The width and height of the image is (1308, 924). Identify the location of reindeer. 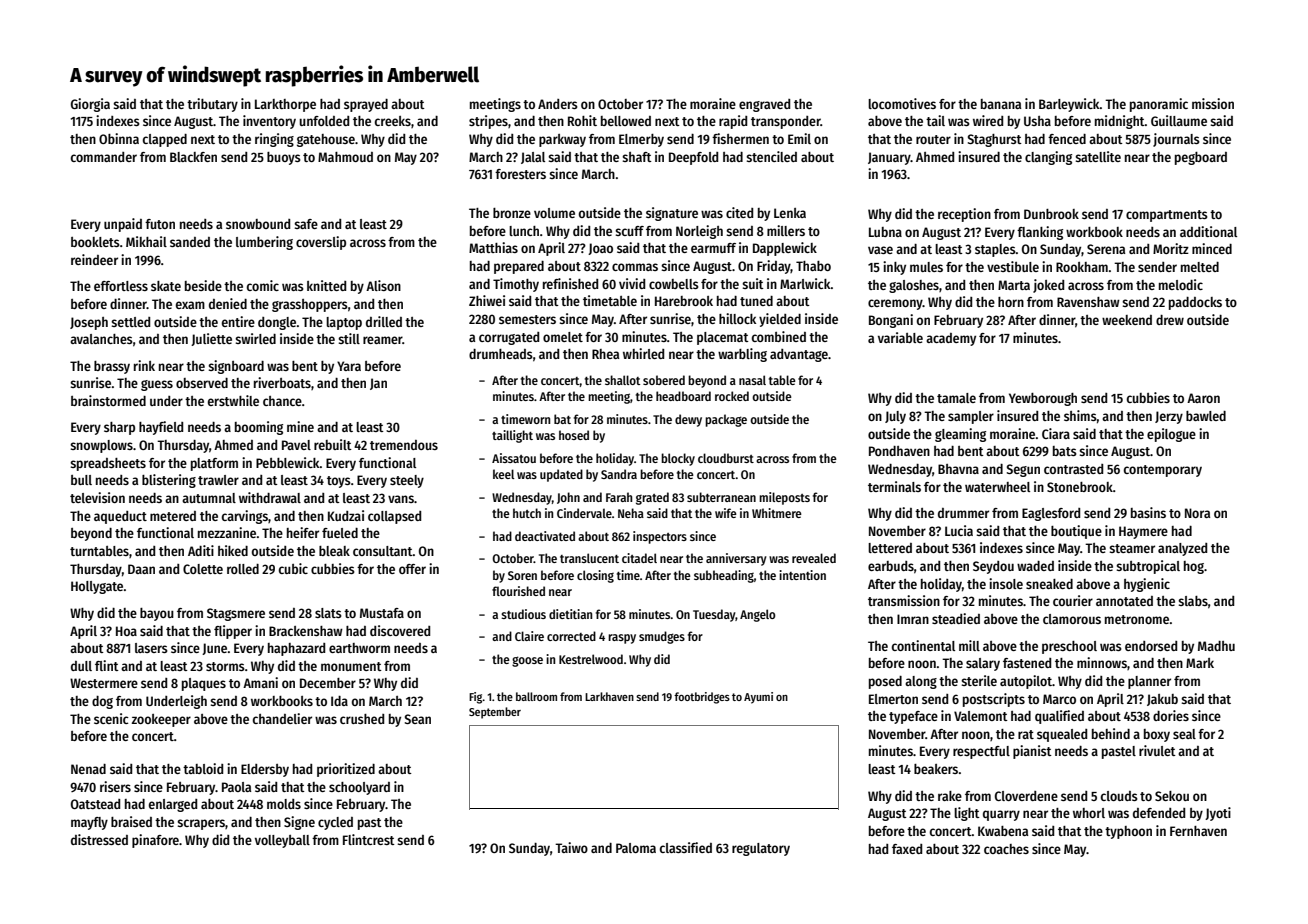
(94, 259).
